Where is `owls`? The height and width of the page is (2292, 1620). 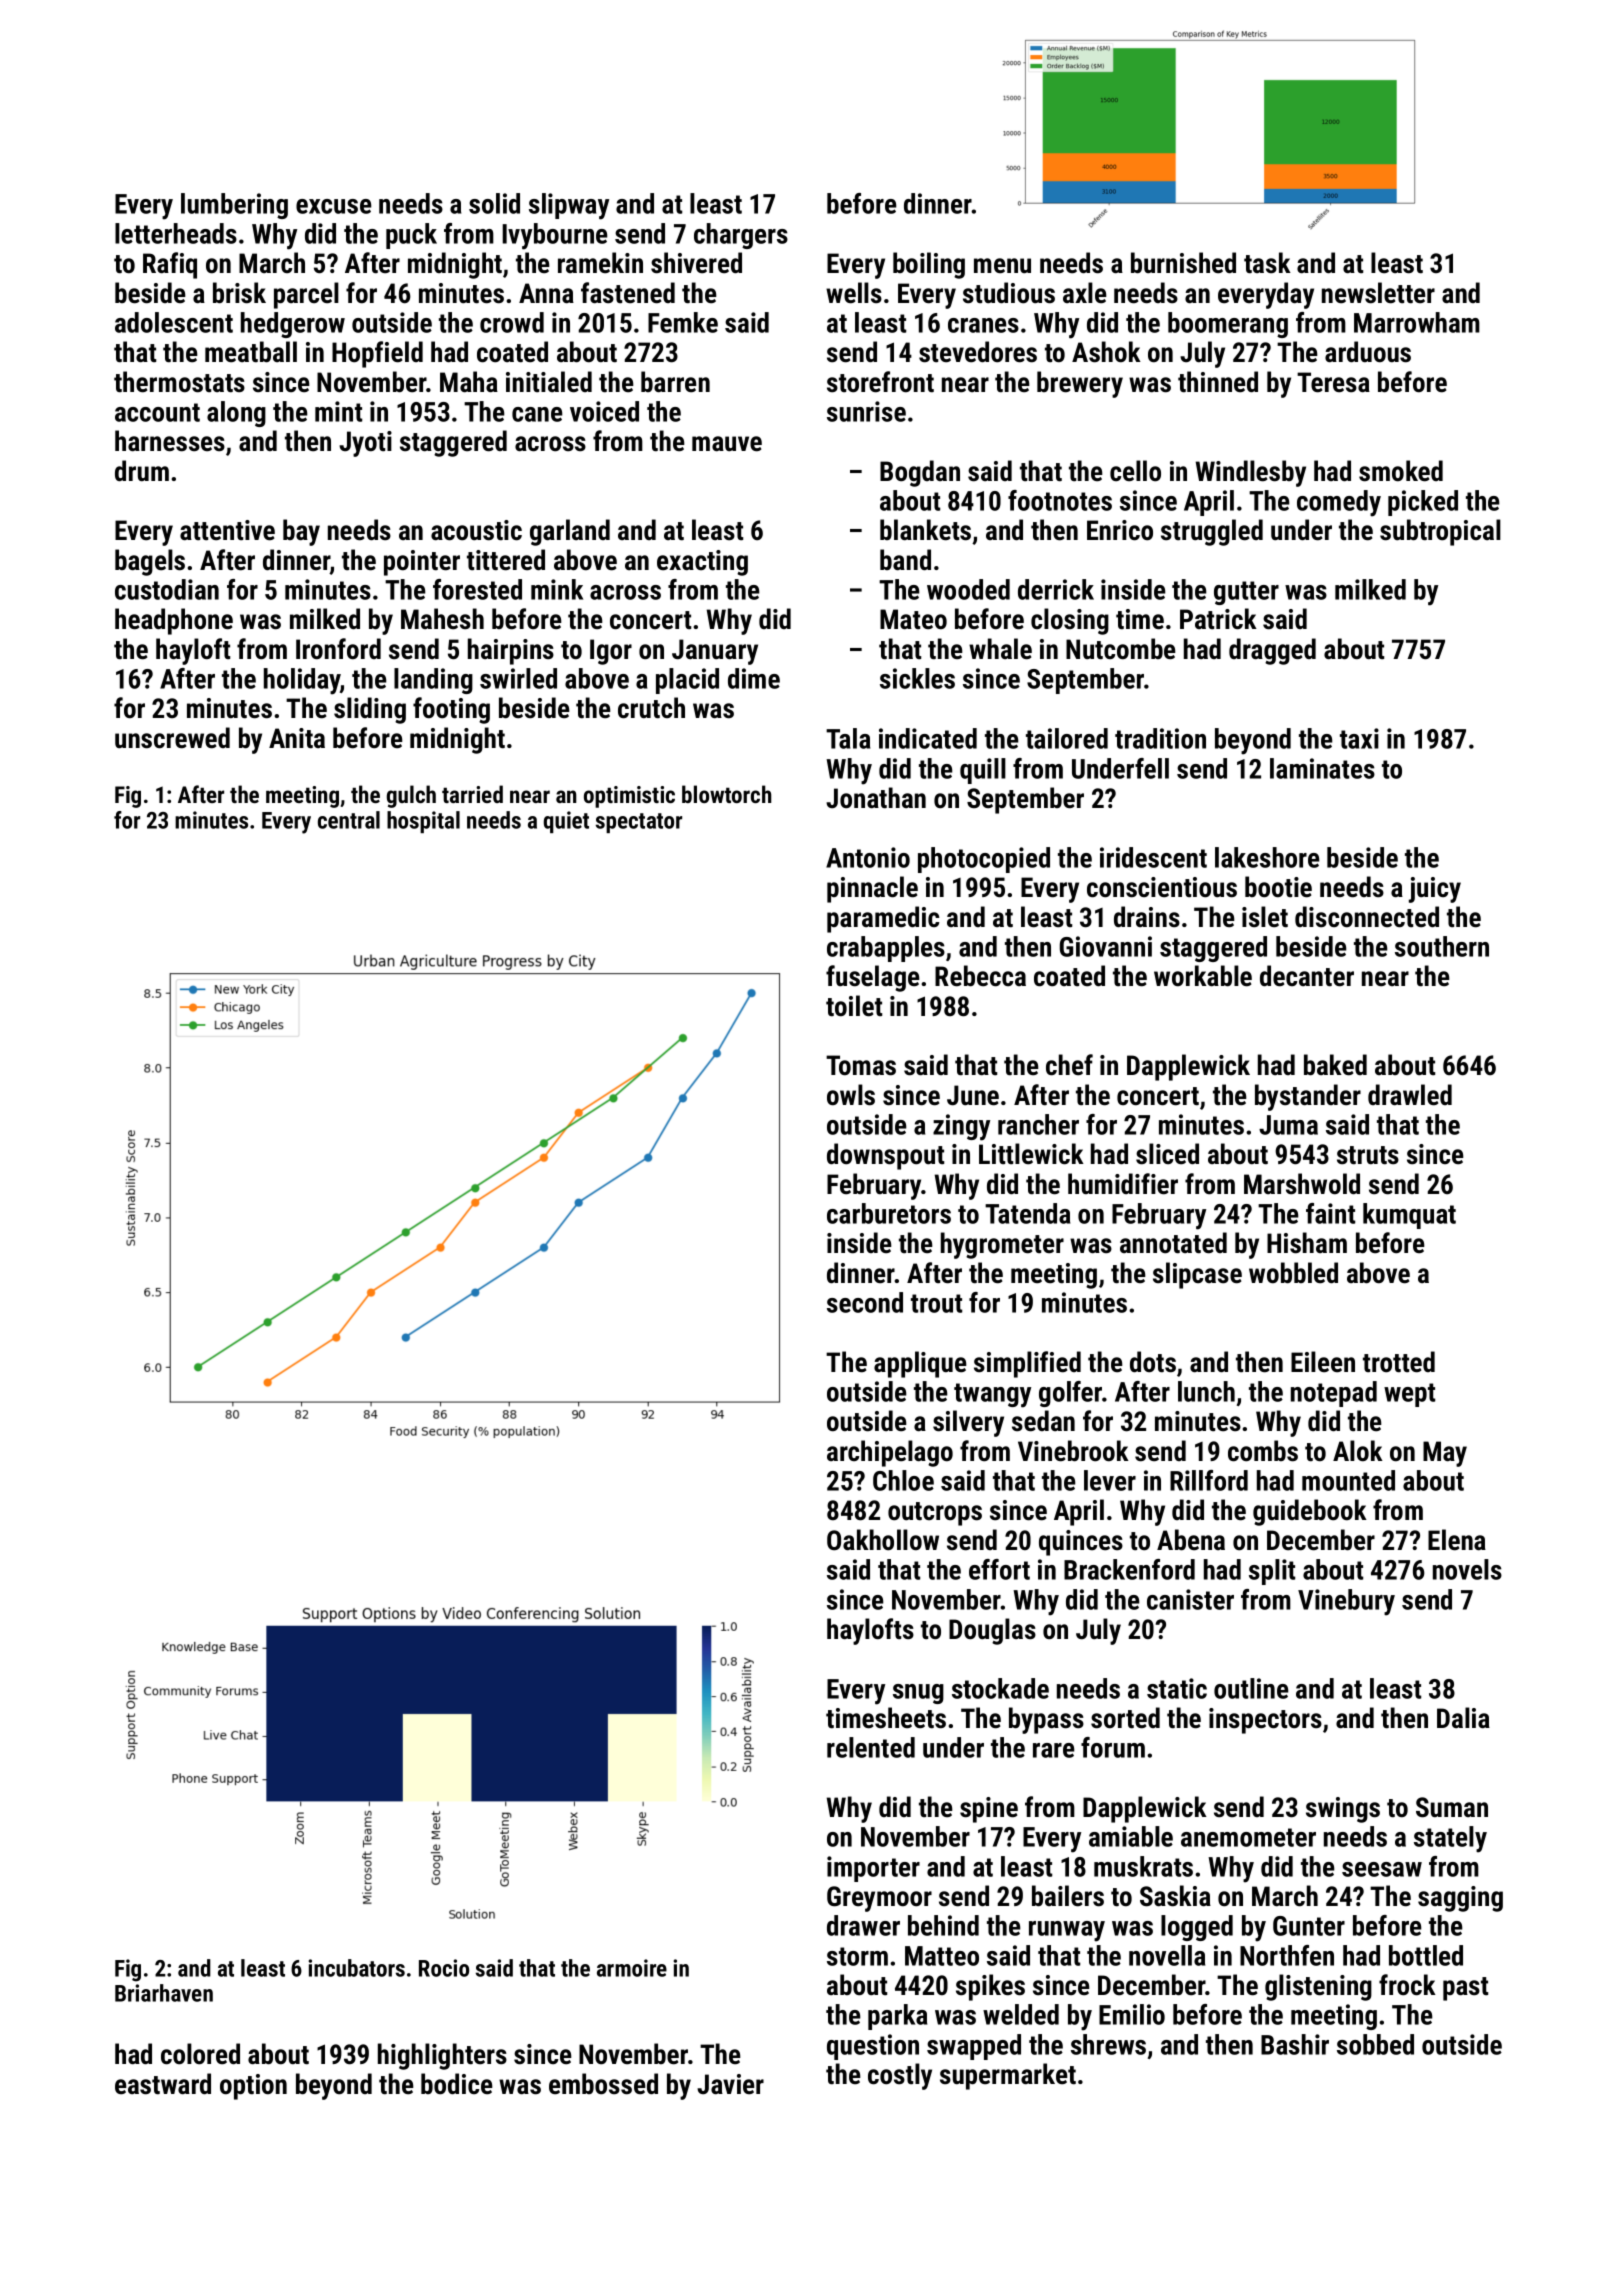
owls is located at coordinates (851, 1095).
